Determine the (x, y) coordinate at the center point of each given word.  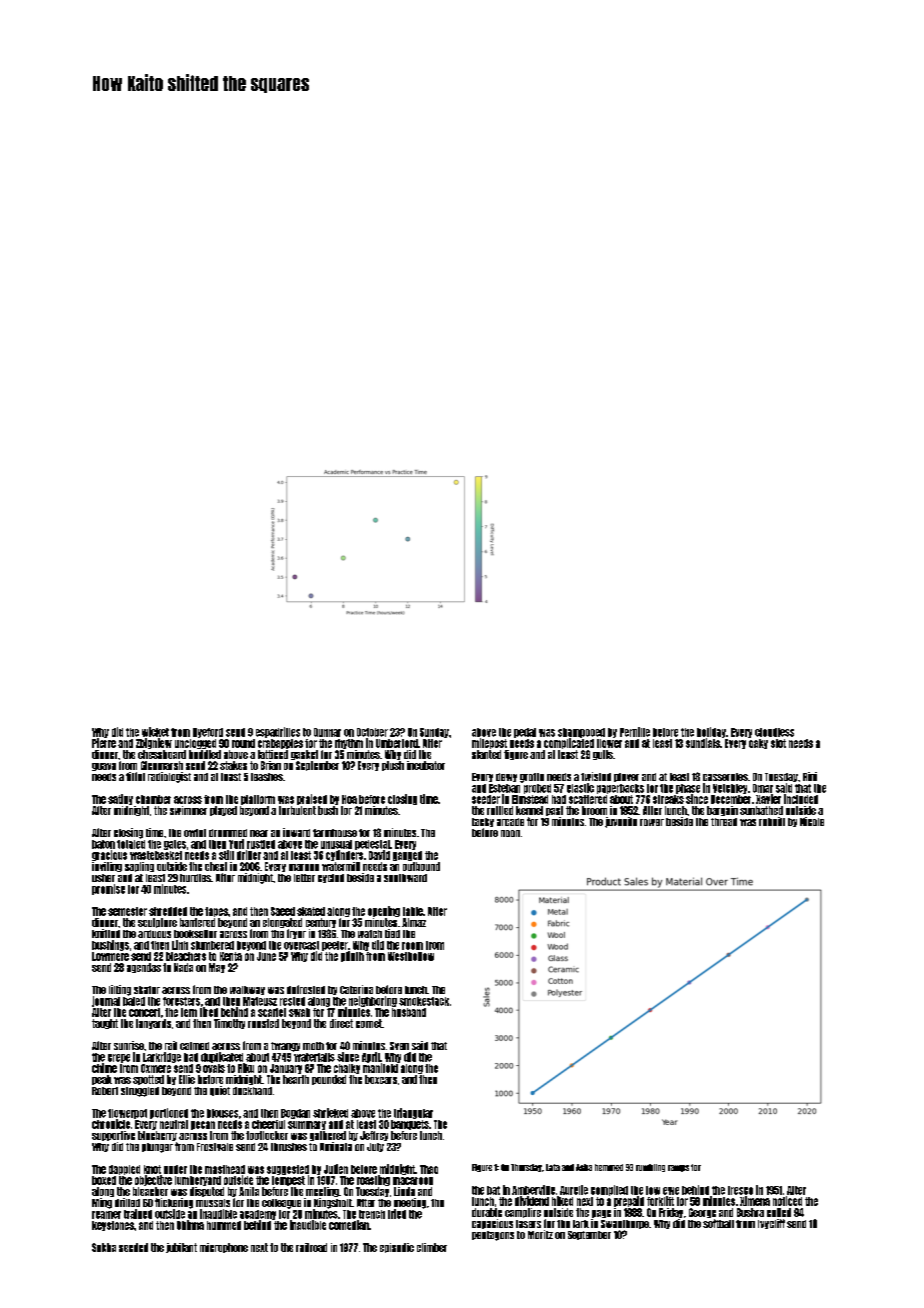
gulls (603, 755)
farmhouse (335, 833)
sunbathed (761, 810)
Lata (553, 1167)
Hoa (349, 799)
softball (718, 1223)
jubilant (181, 1248)
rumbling (650, 1168)
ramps (678, 1168)
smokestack (424, 1001)
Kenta (231, 956)
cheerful (268, 1124)
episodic (397, 1248)
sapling (139, 867)
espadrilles (278, 732)
